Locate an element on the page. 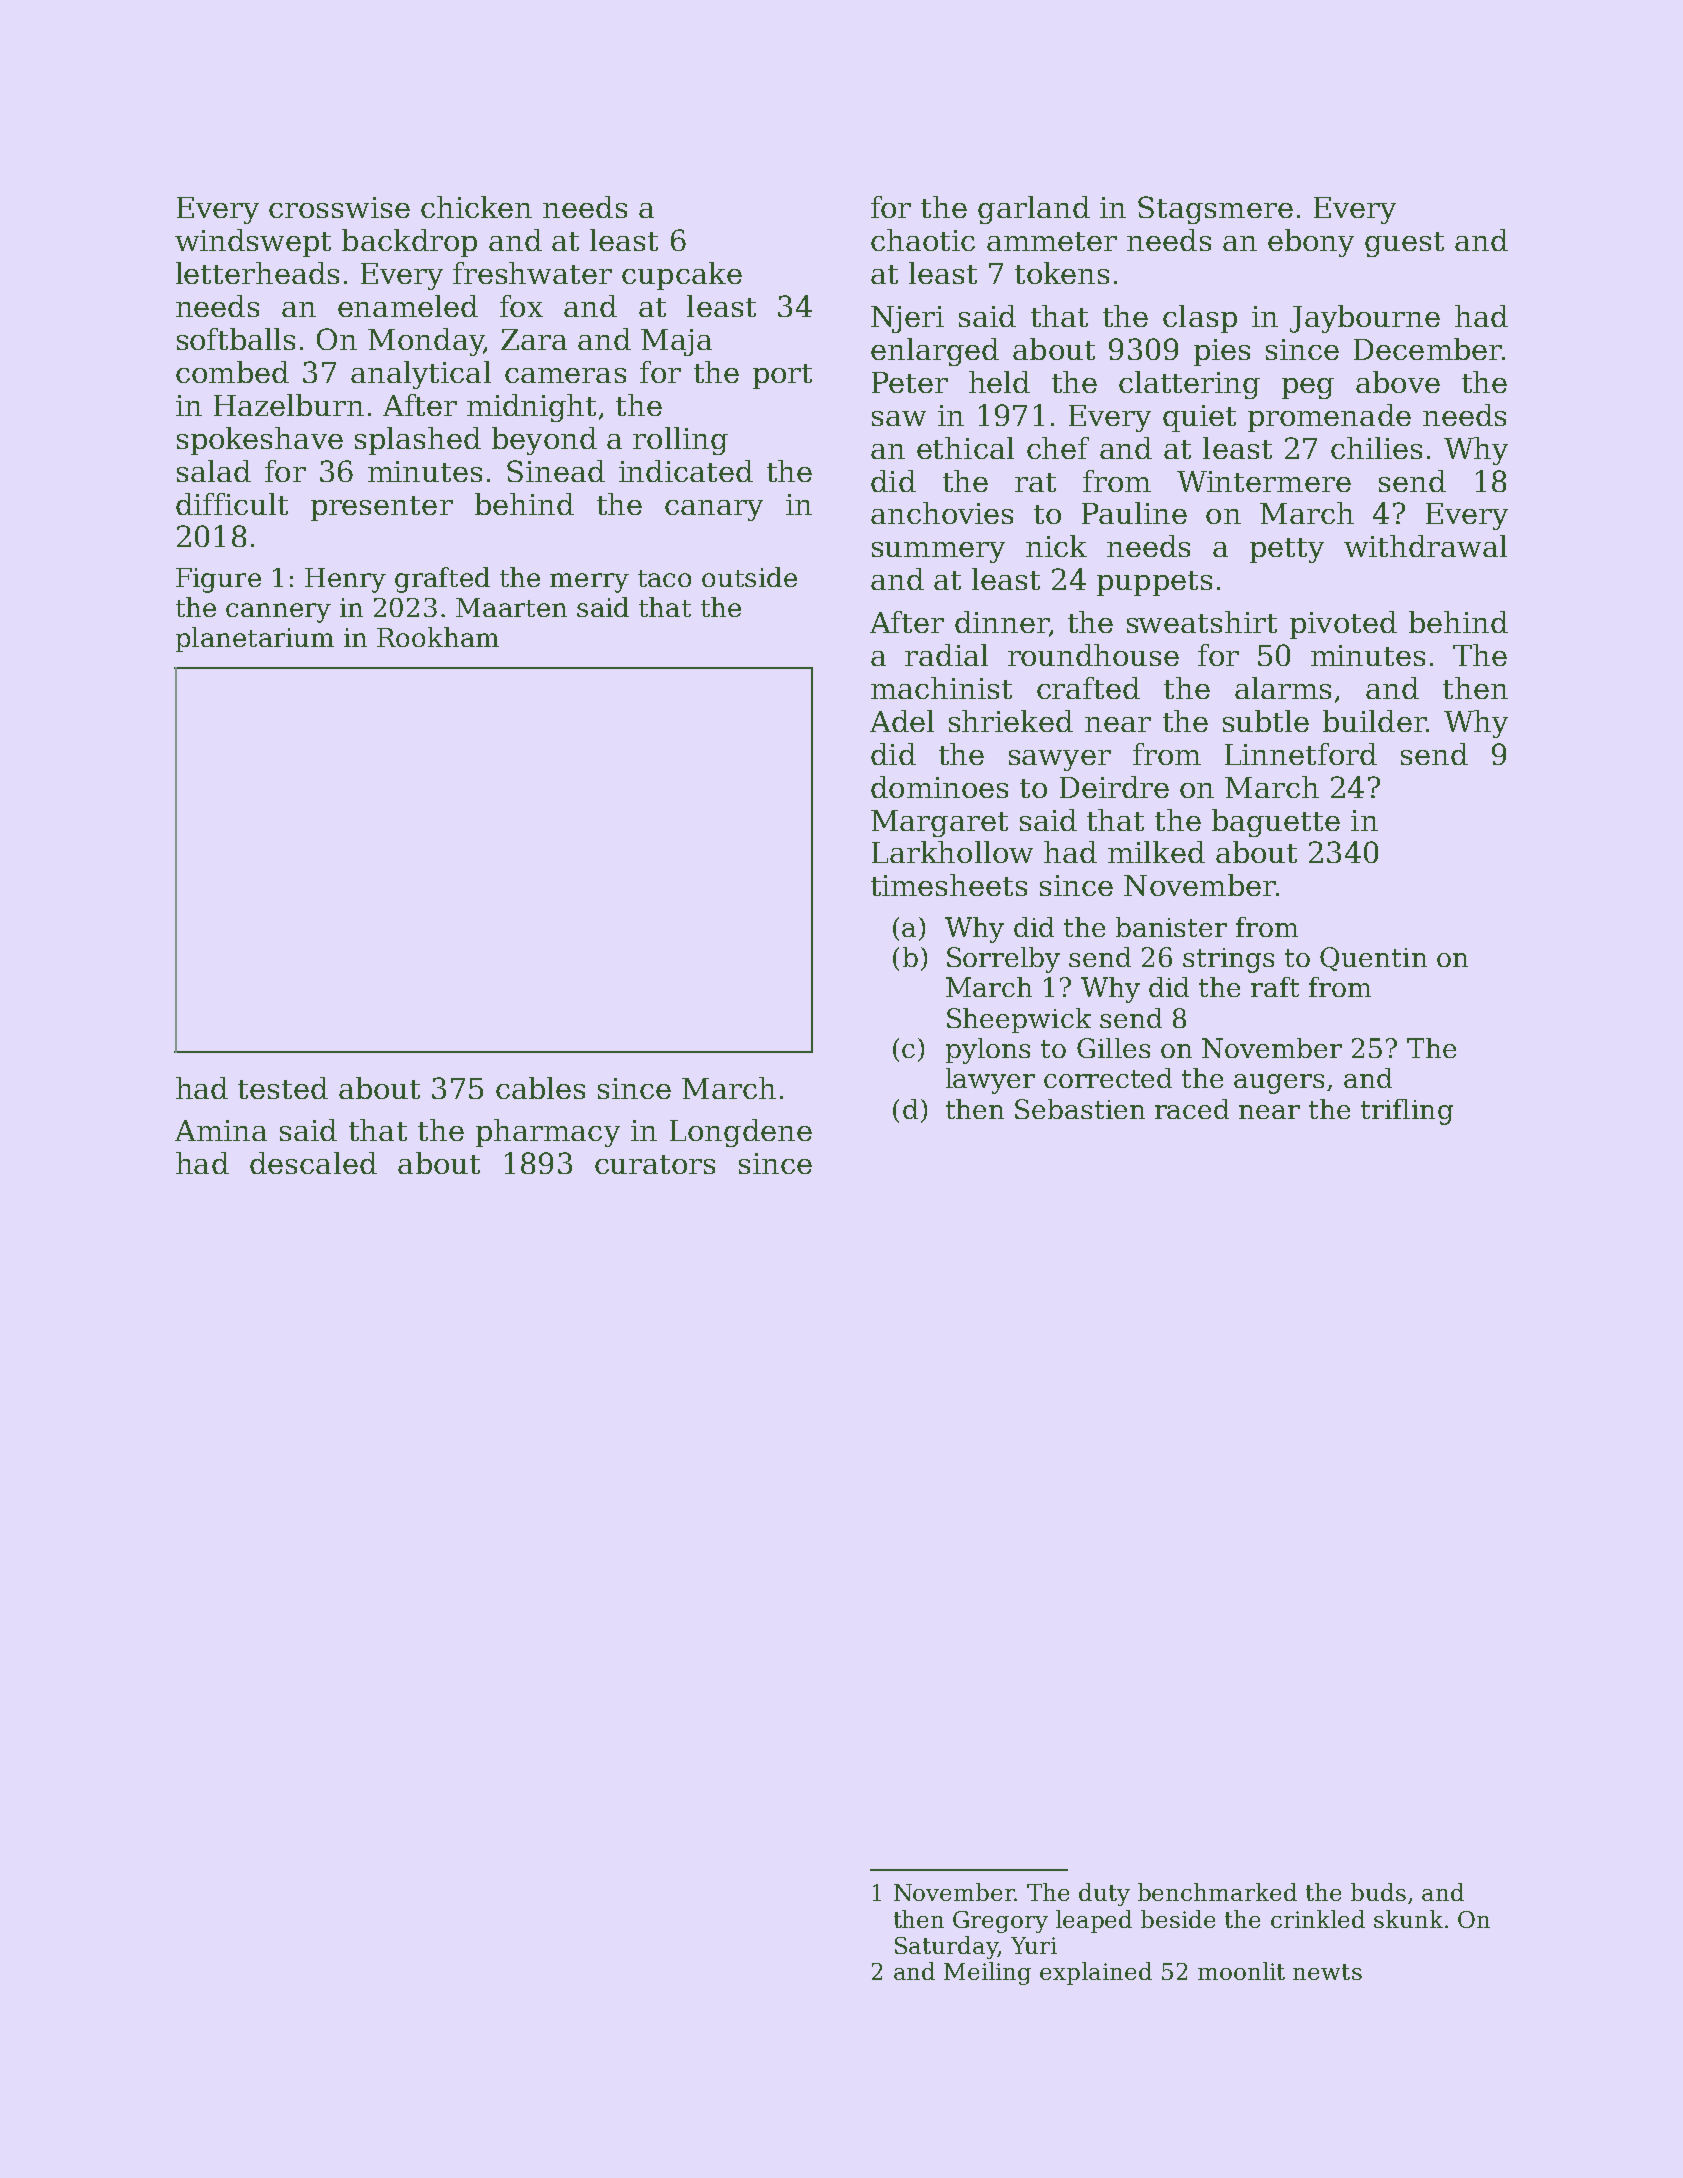 The height and width of the image is (2178, 1683). guest is located at coordinates (1404, 244).
